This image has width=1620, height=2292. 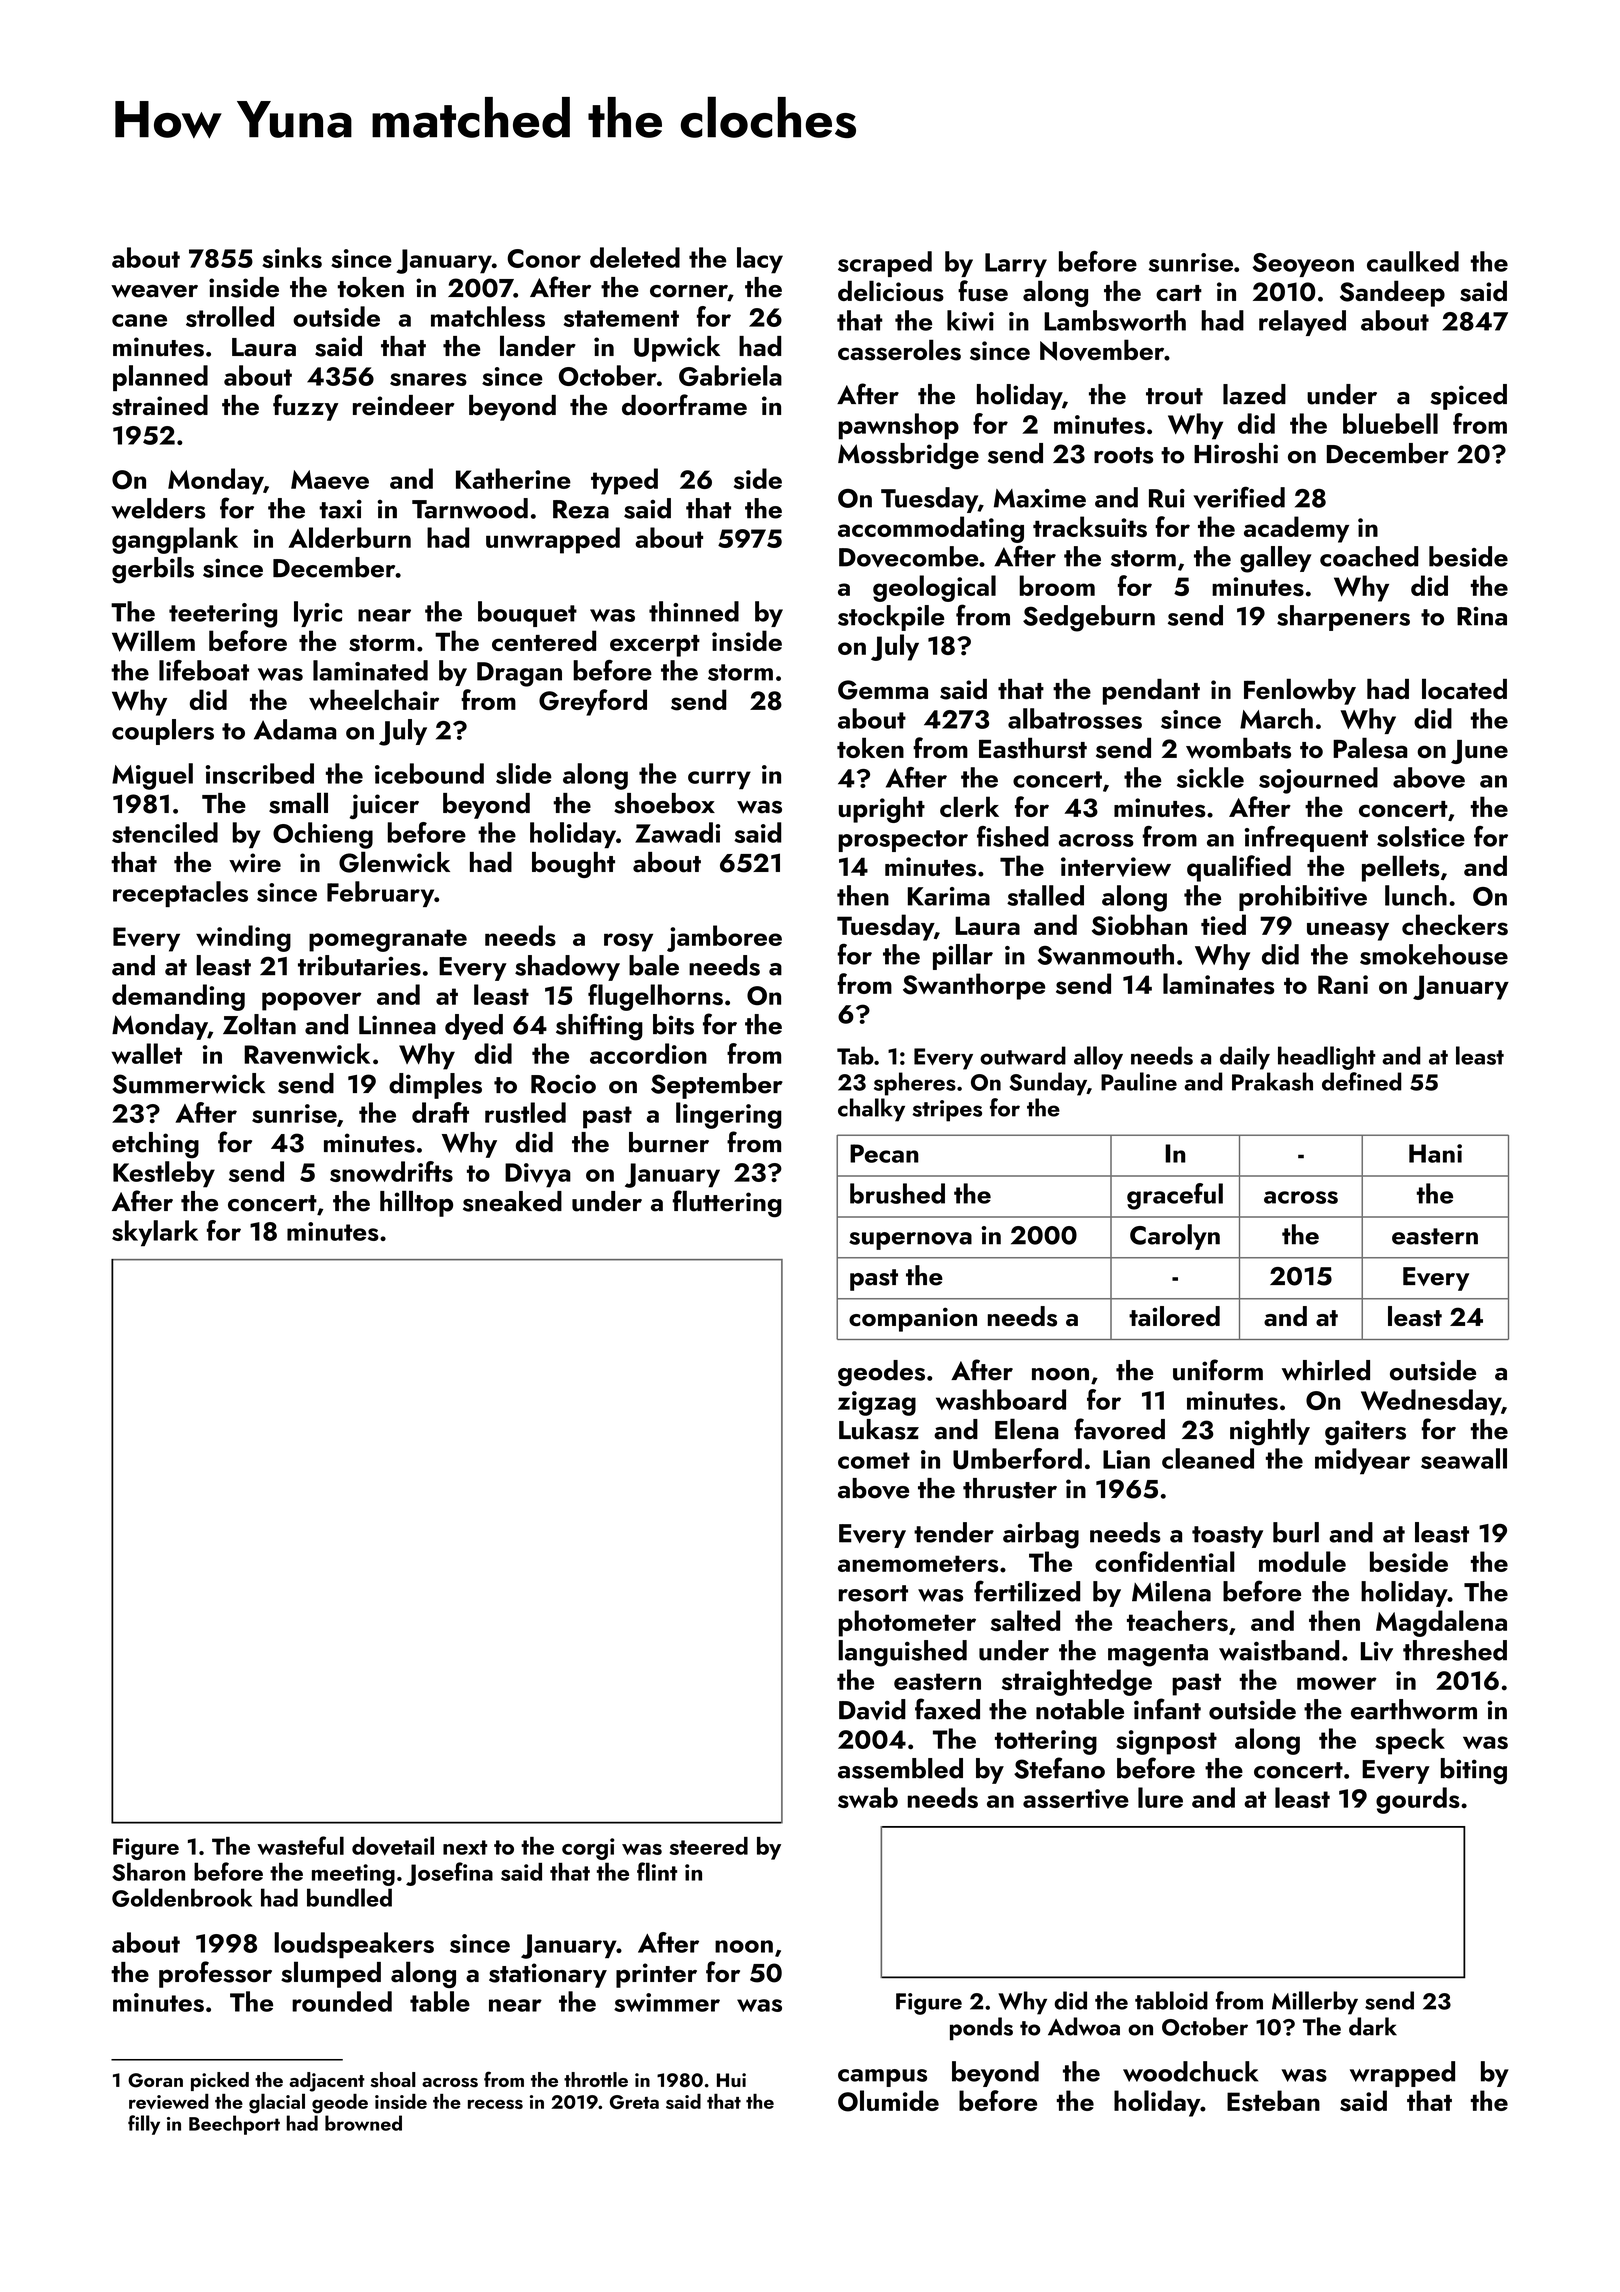 I want to click on pawnshop, so click(x=899, y=426).
